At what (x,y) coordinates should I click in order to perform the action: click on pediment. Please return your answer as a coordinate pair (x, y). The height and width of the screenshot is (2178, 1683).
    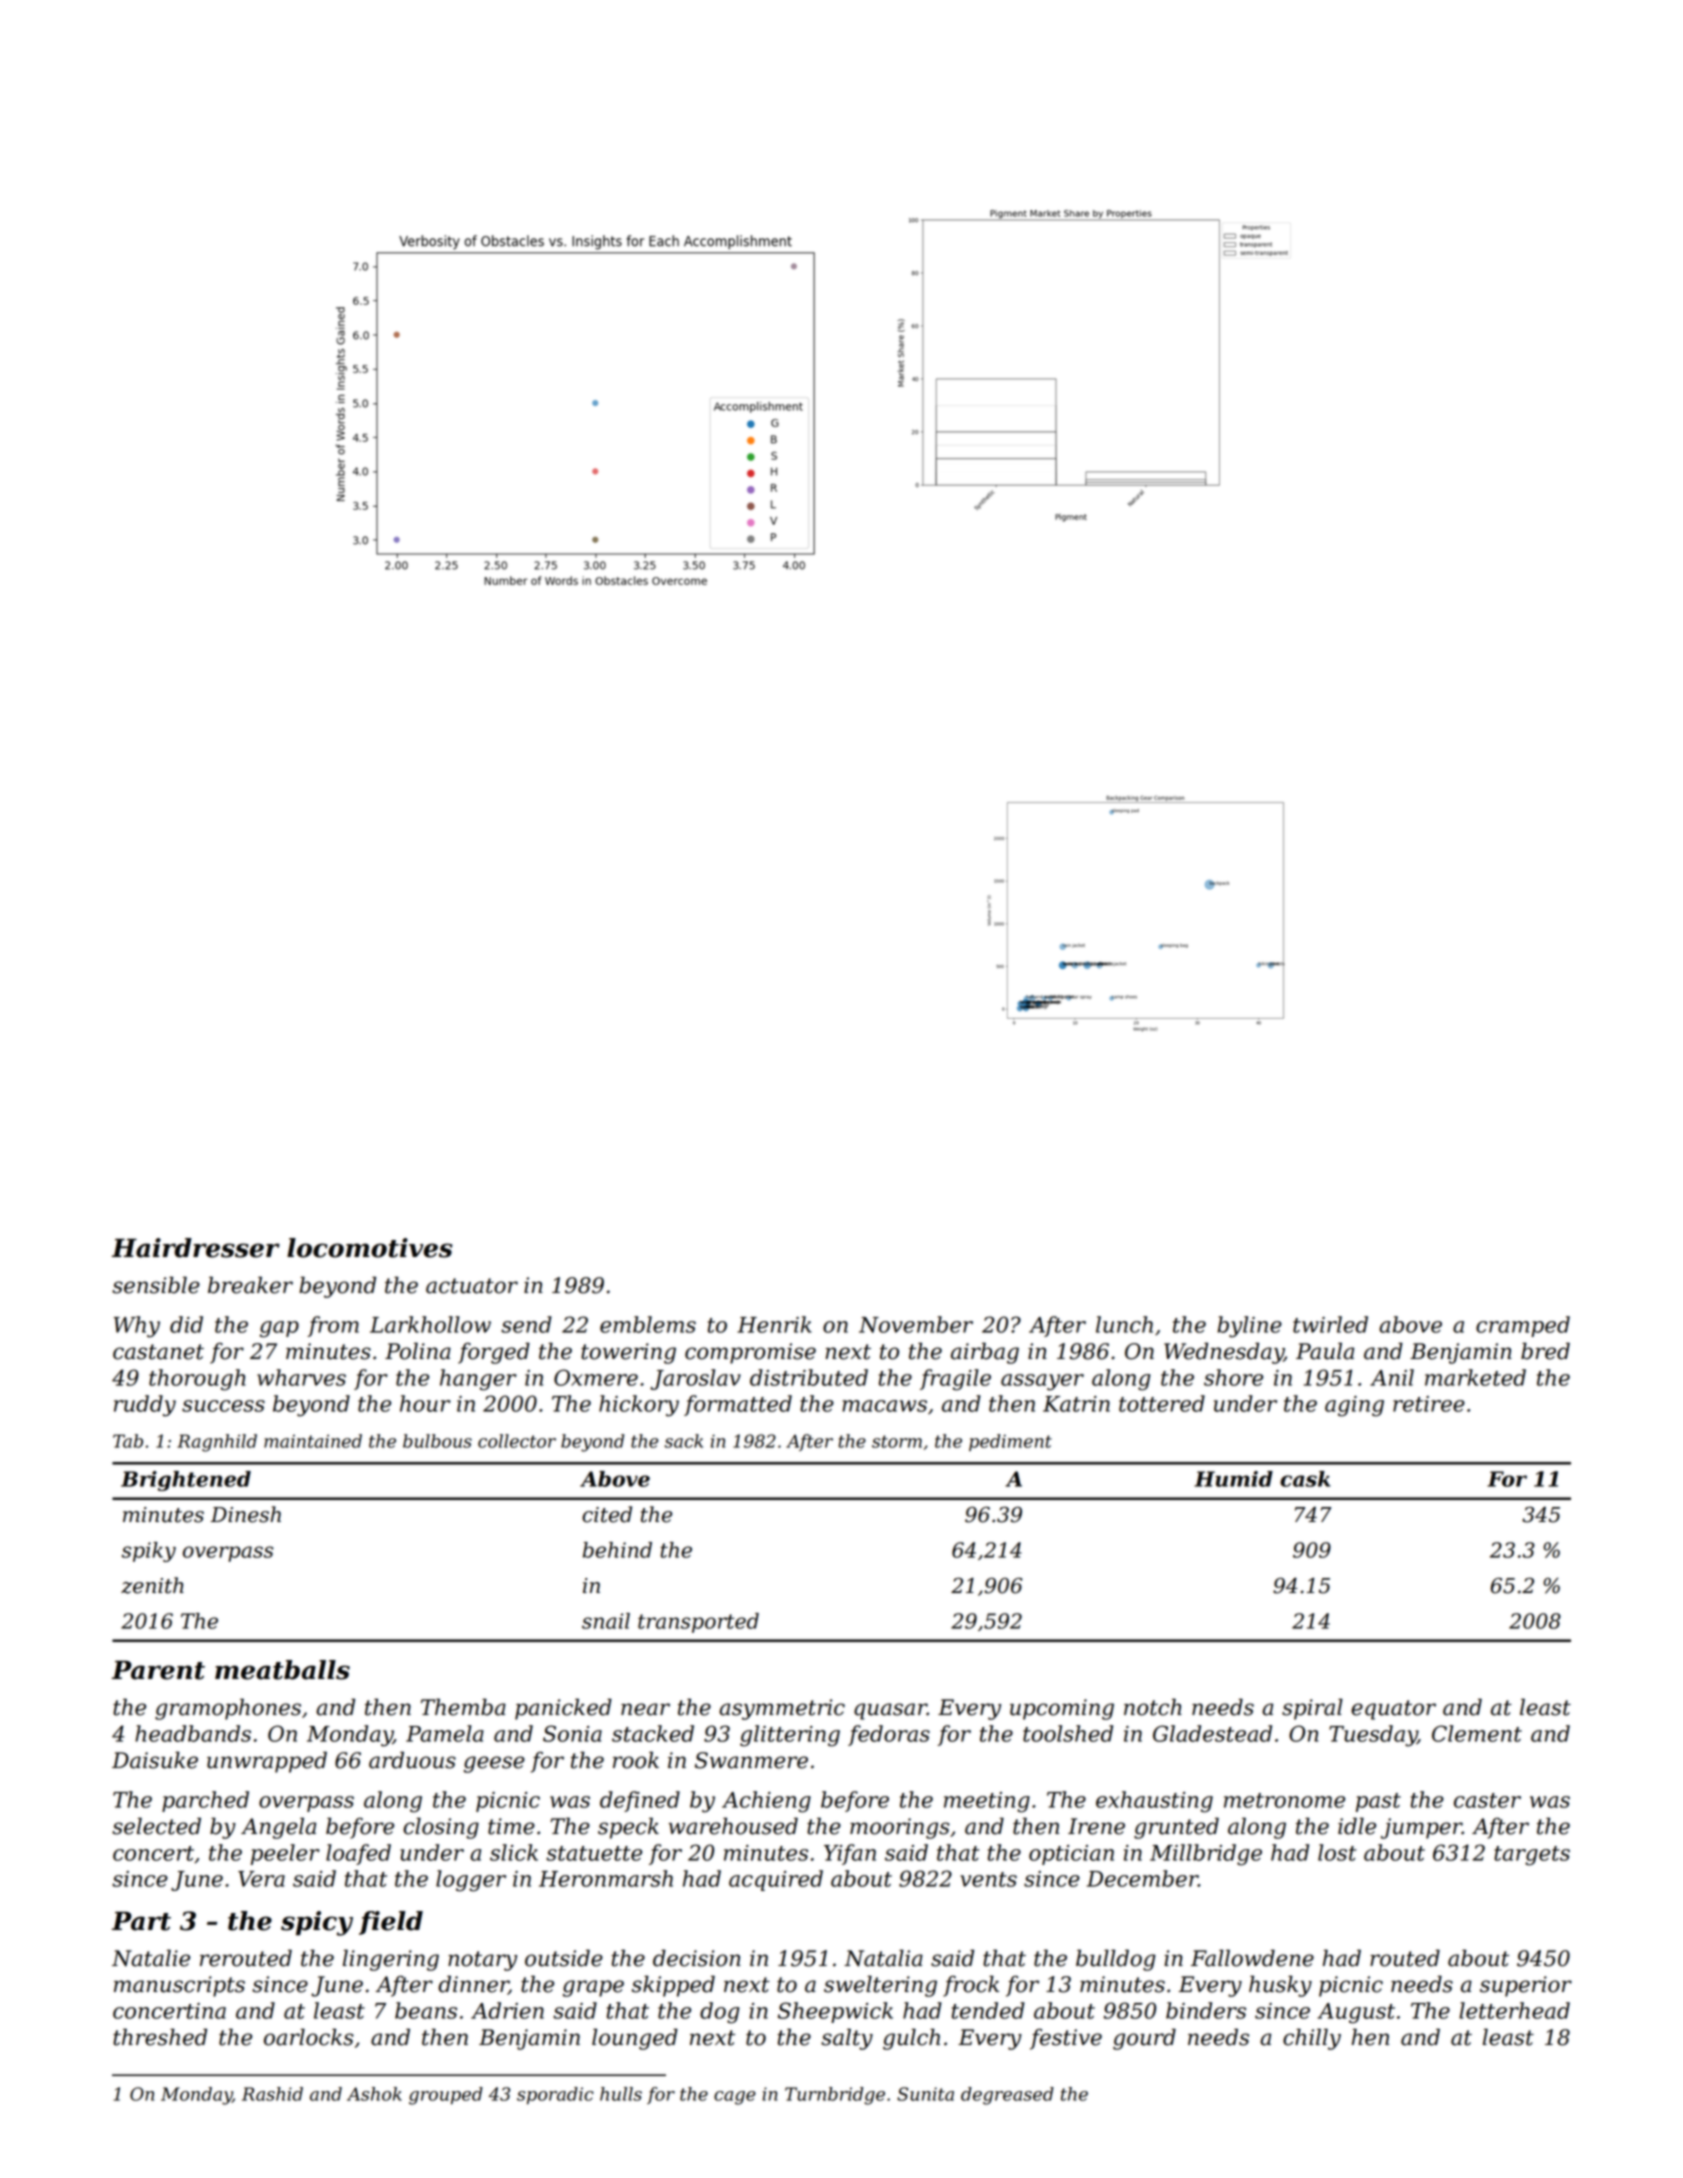
    Looking at the image, I should click on (1010, 1442).
